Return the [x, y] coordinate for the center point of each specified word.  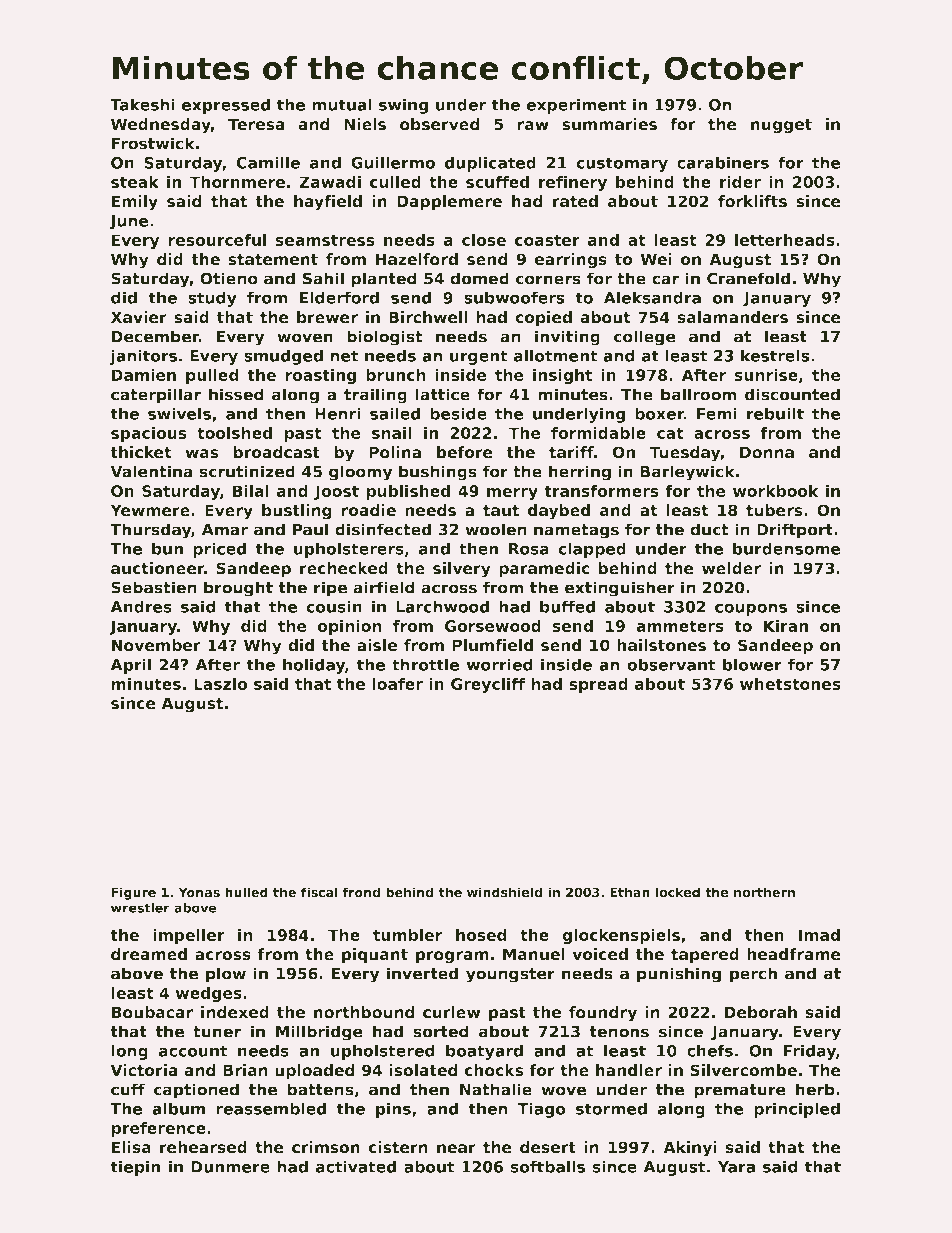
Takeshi [142, 104]
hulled [246, 892]
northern [764, 892]
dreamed [149, 954]
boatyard [484, 1052]
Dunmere [230, 1167]
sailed [395, 413]
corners [548, 280]
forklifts [752, 201]
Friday [810, 1052]
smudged [283, 357]
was [202, 454]
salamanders [733, 317]
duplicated [490, 164]
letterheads [785, 240]
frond [362, 892]
